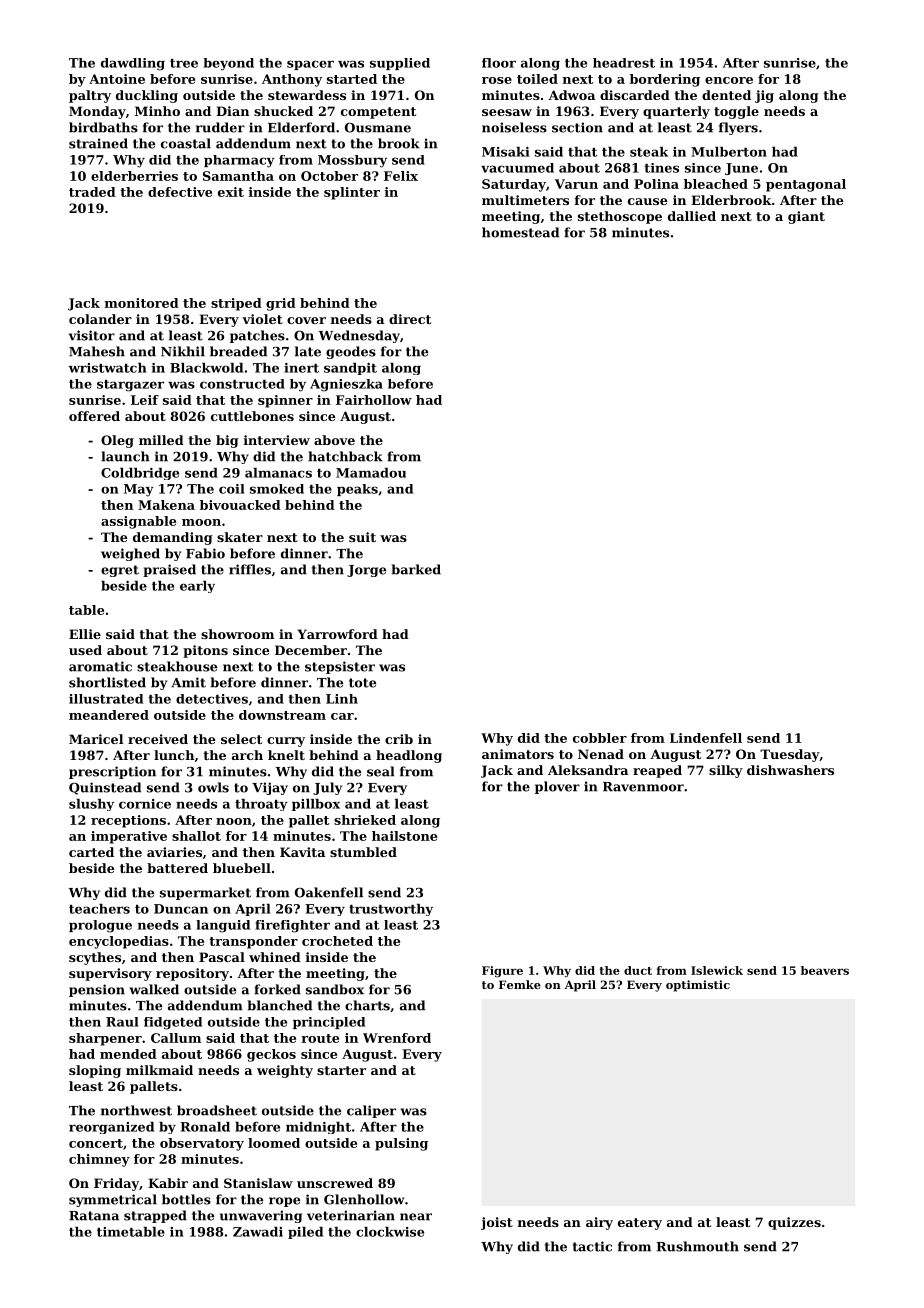 The height and width of the screenshot is (1308, 924). Describe the element at coordinates (592, 1246) in the screenshot. I see `tactic` at that location.
